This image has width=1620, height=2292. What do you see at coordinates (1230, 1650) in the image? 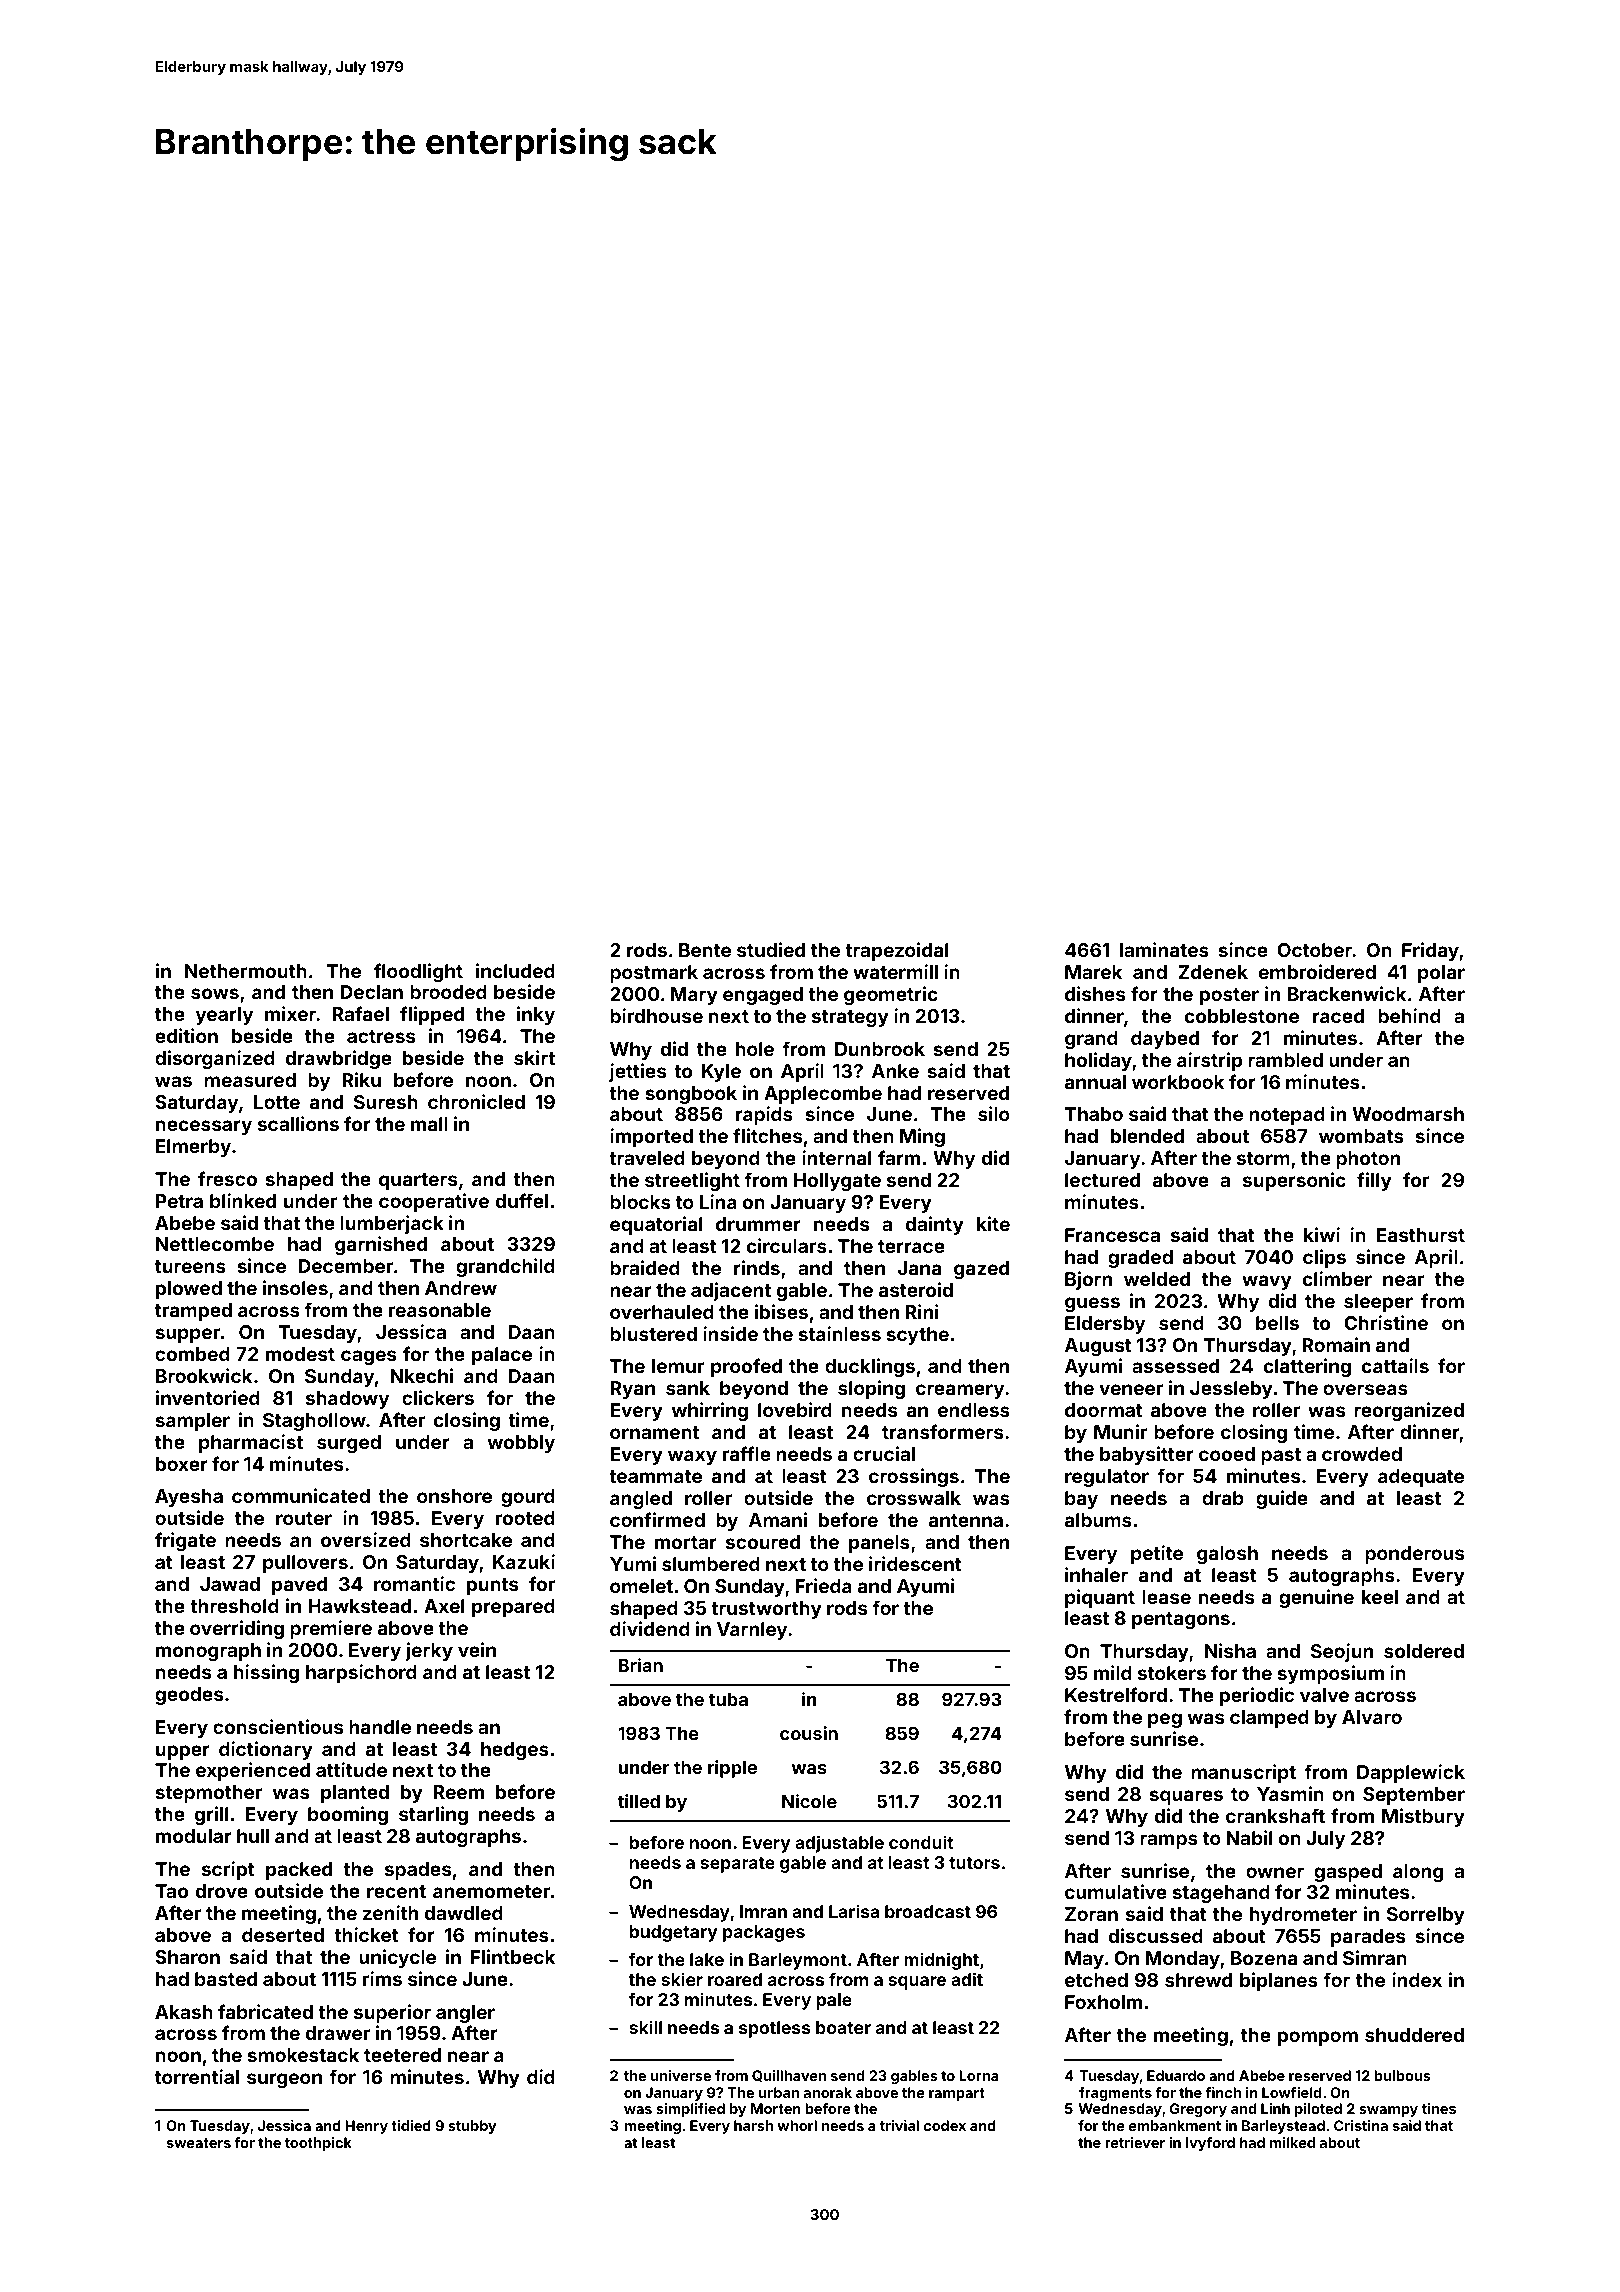
I see `Nisha` at bounding box center [1230, 1650].
